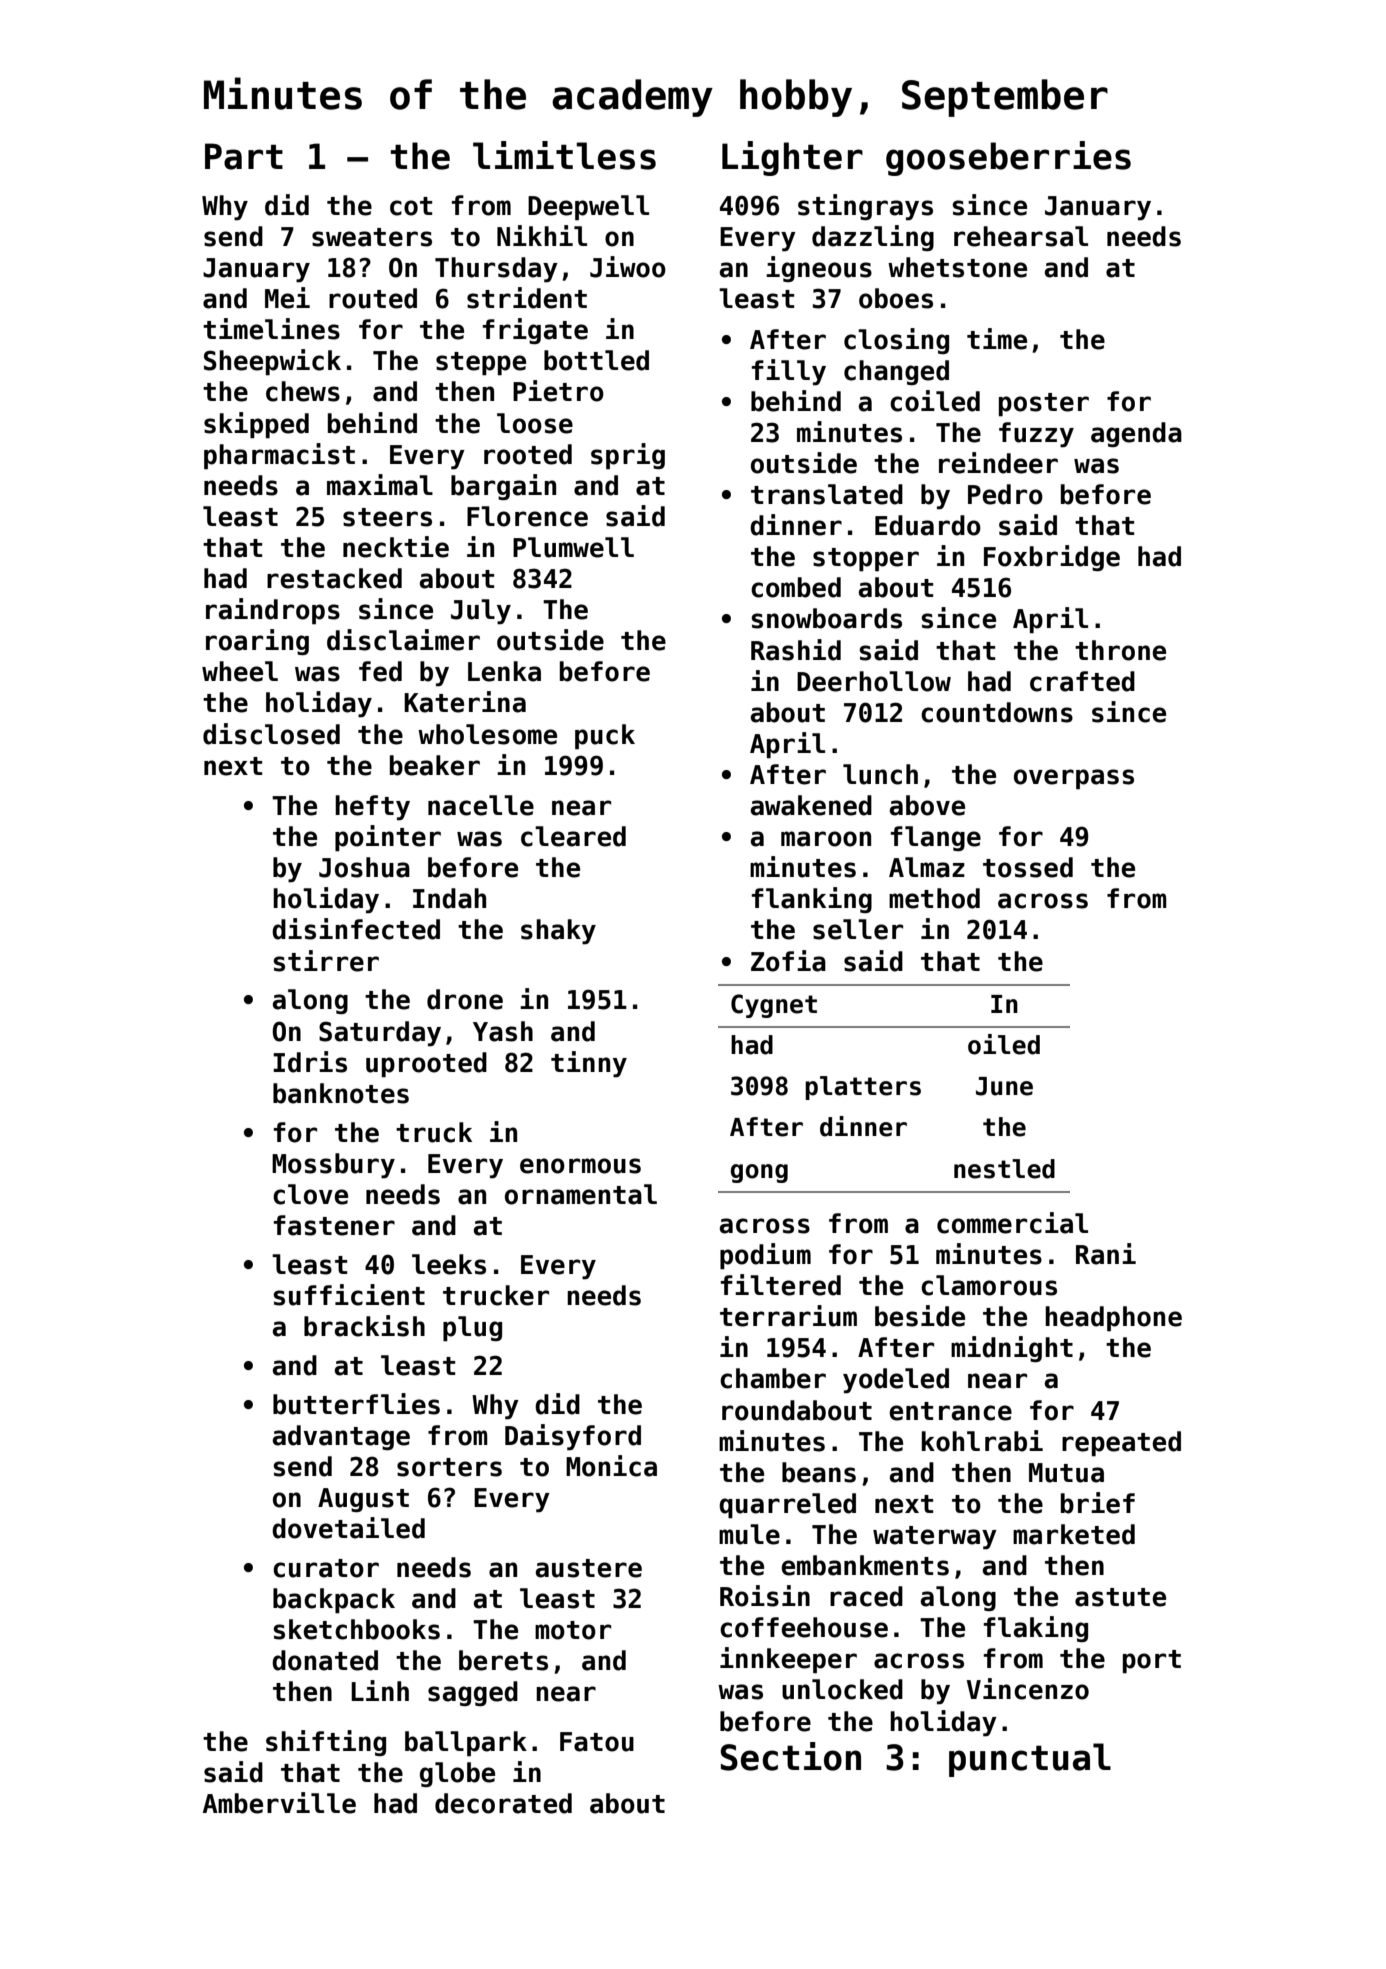 The height and width of the screenshot is (1969, 1386). What do you see at coordinates (527, 516) in the screenshot?
I see `Florence` at bounding box center [527, 516].
